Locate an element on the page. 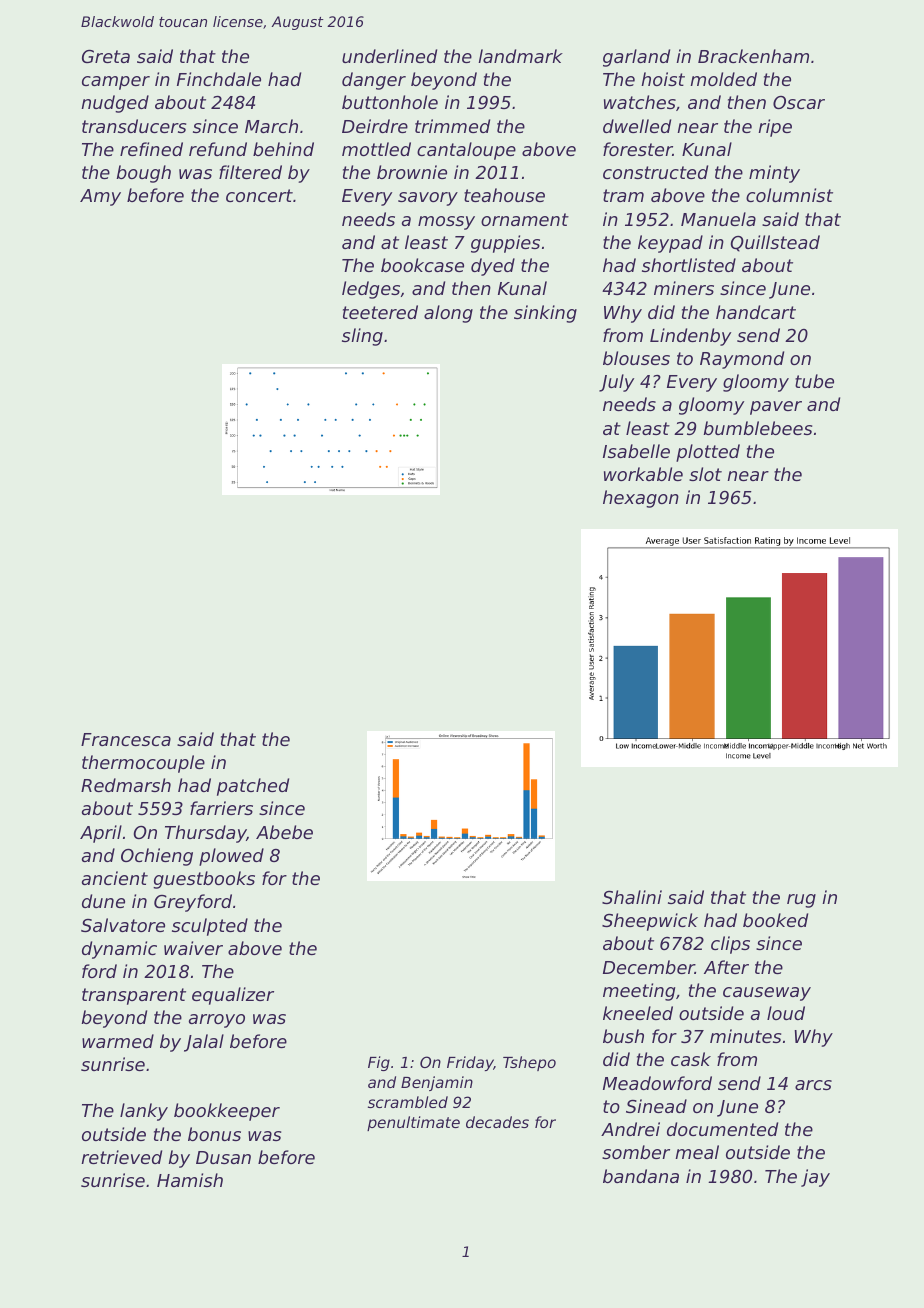 The width and height of the document is (924, 1308). workable is located at coordinates (643, 474).
